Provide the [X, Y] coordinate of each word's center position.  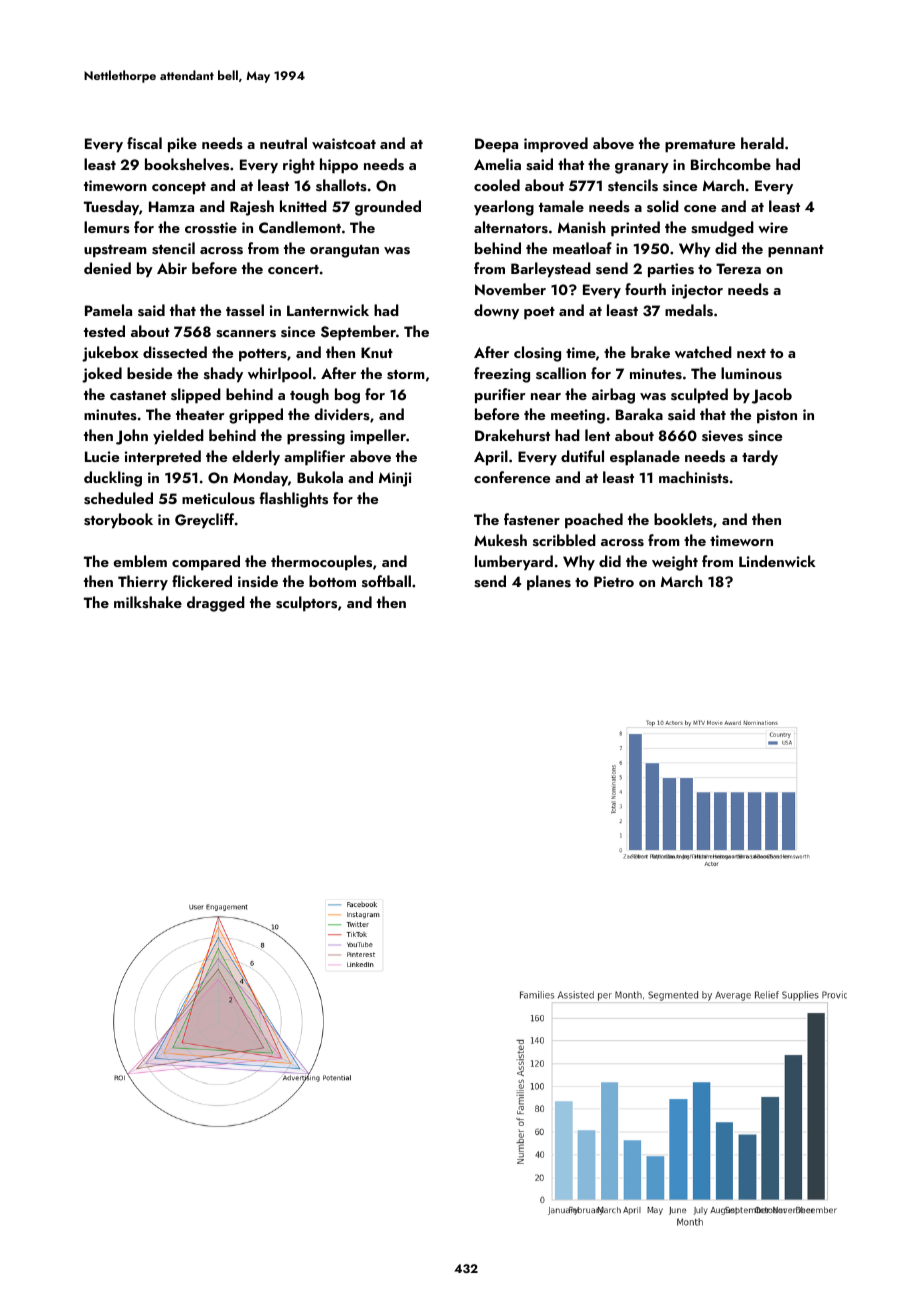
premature [700, 146]
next [751, 353]
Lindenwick [777, 561]
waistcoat [344, 144]
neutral [283, 143]
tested [104, 331]
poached [594, 521]
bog [347, 396]
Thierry [143, 583]
